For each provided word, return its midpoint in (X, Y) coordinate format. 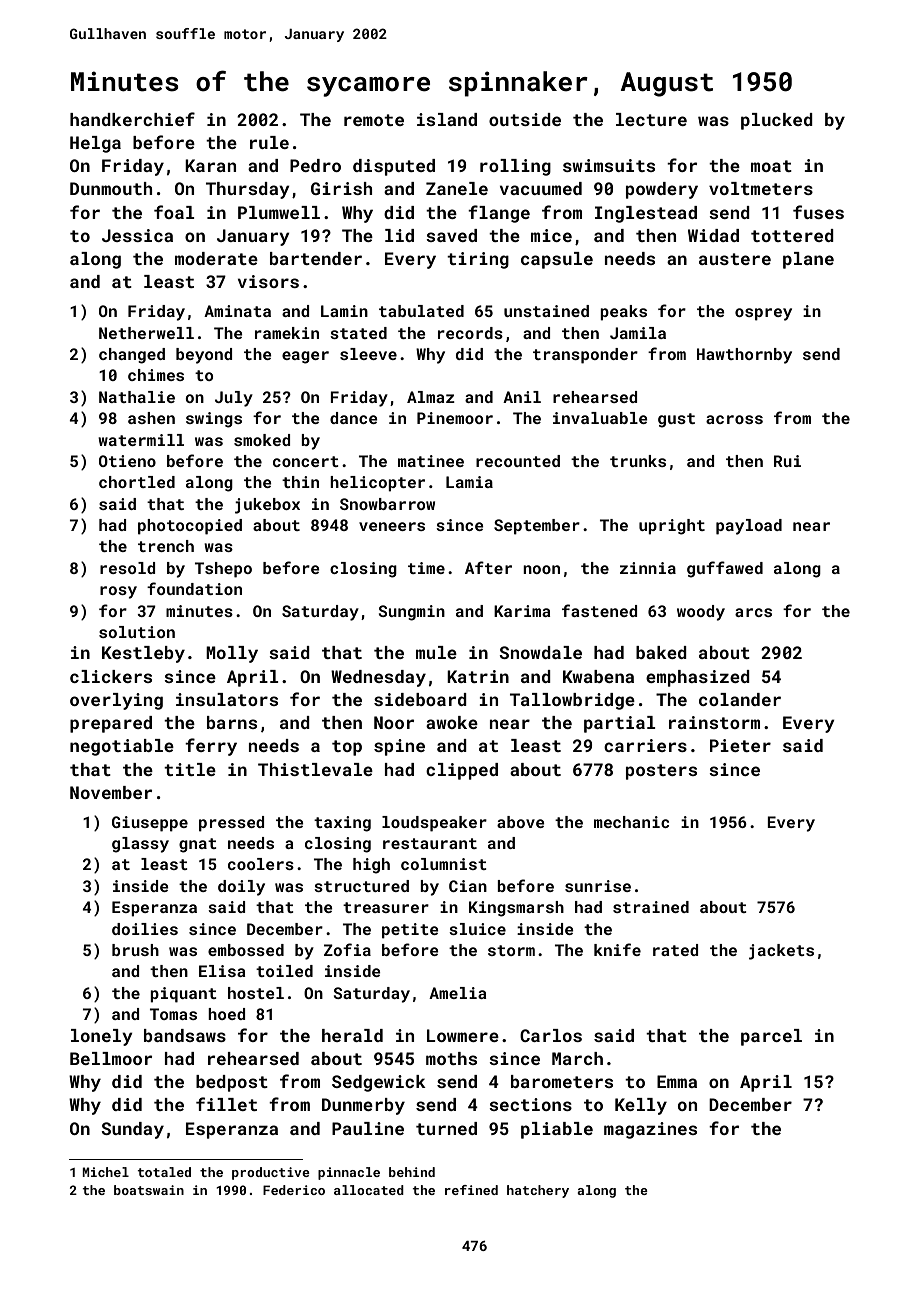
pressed (231, 824)
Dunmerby (363, 1106)
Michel (105, 1172)
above (521, 822)
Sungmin (412, 613)
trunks (638, 461)
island (447, 119)
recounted (518, 461)
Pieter (740, 745)
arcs (753, 612)
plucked (777, 121)
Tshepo (223, 570)
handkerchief (132, 119)
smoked (262, 440)
